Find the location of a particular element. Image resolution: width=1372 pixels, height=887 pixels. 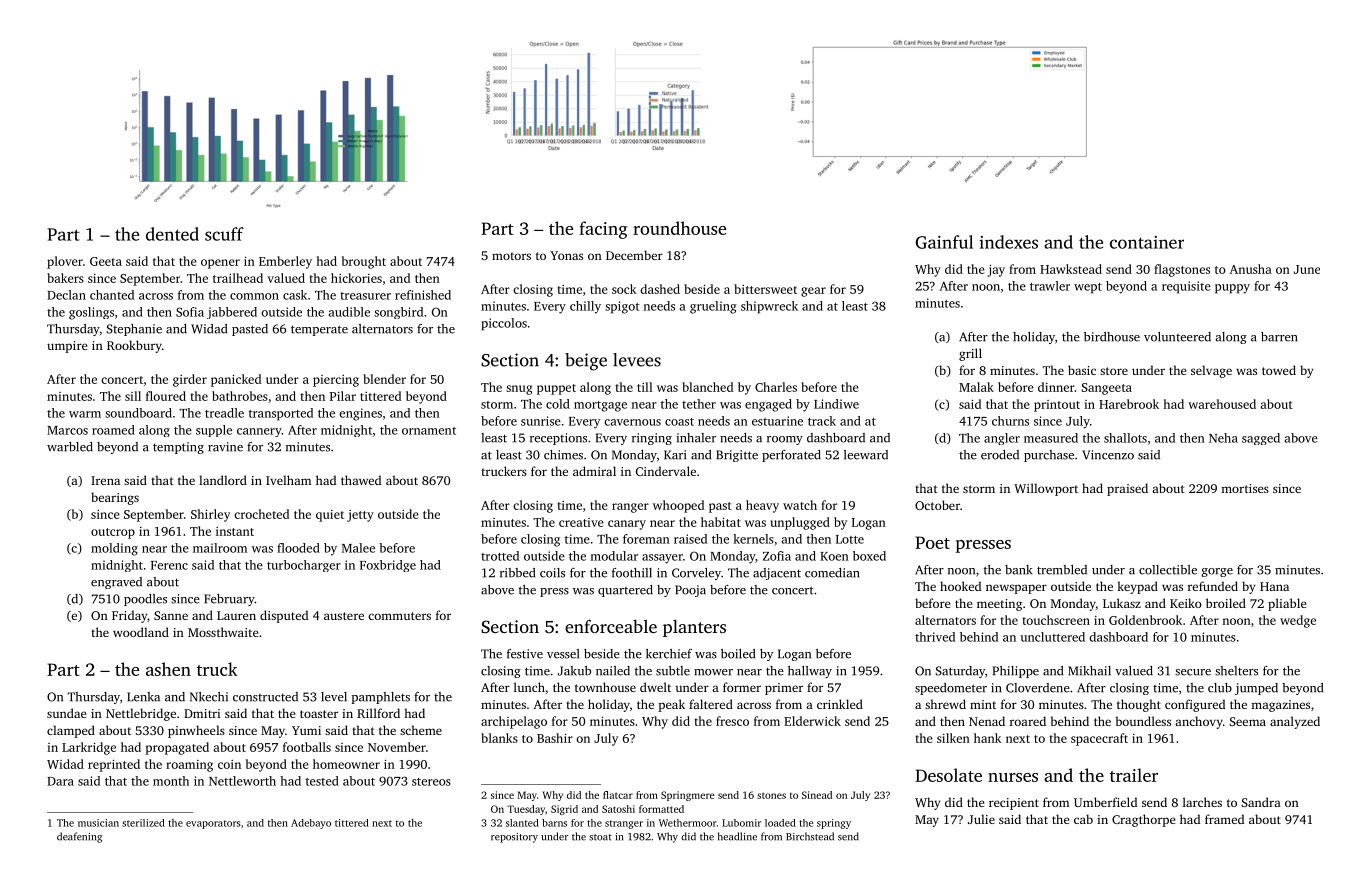

jabbered is located at coordinates (232, 313).
